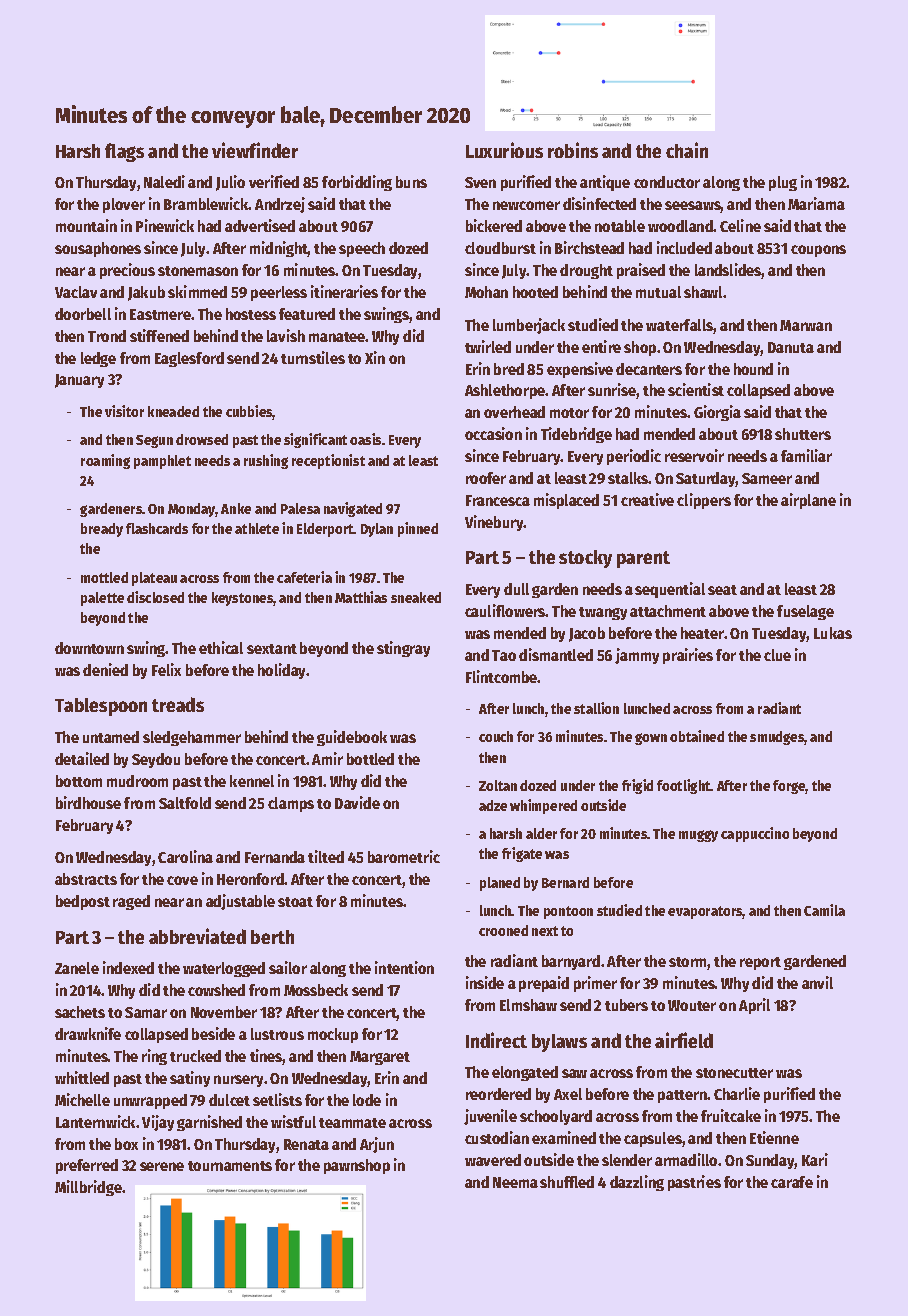  Describe the element at coordinates (494, 225) in the screenshot. I see `bickered` at that location.
